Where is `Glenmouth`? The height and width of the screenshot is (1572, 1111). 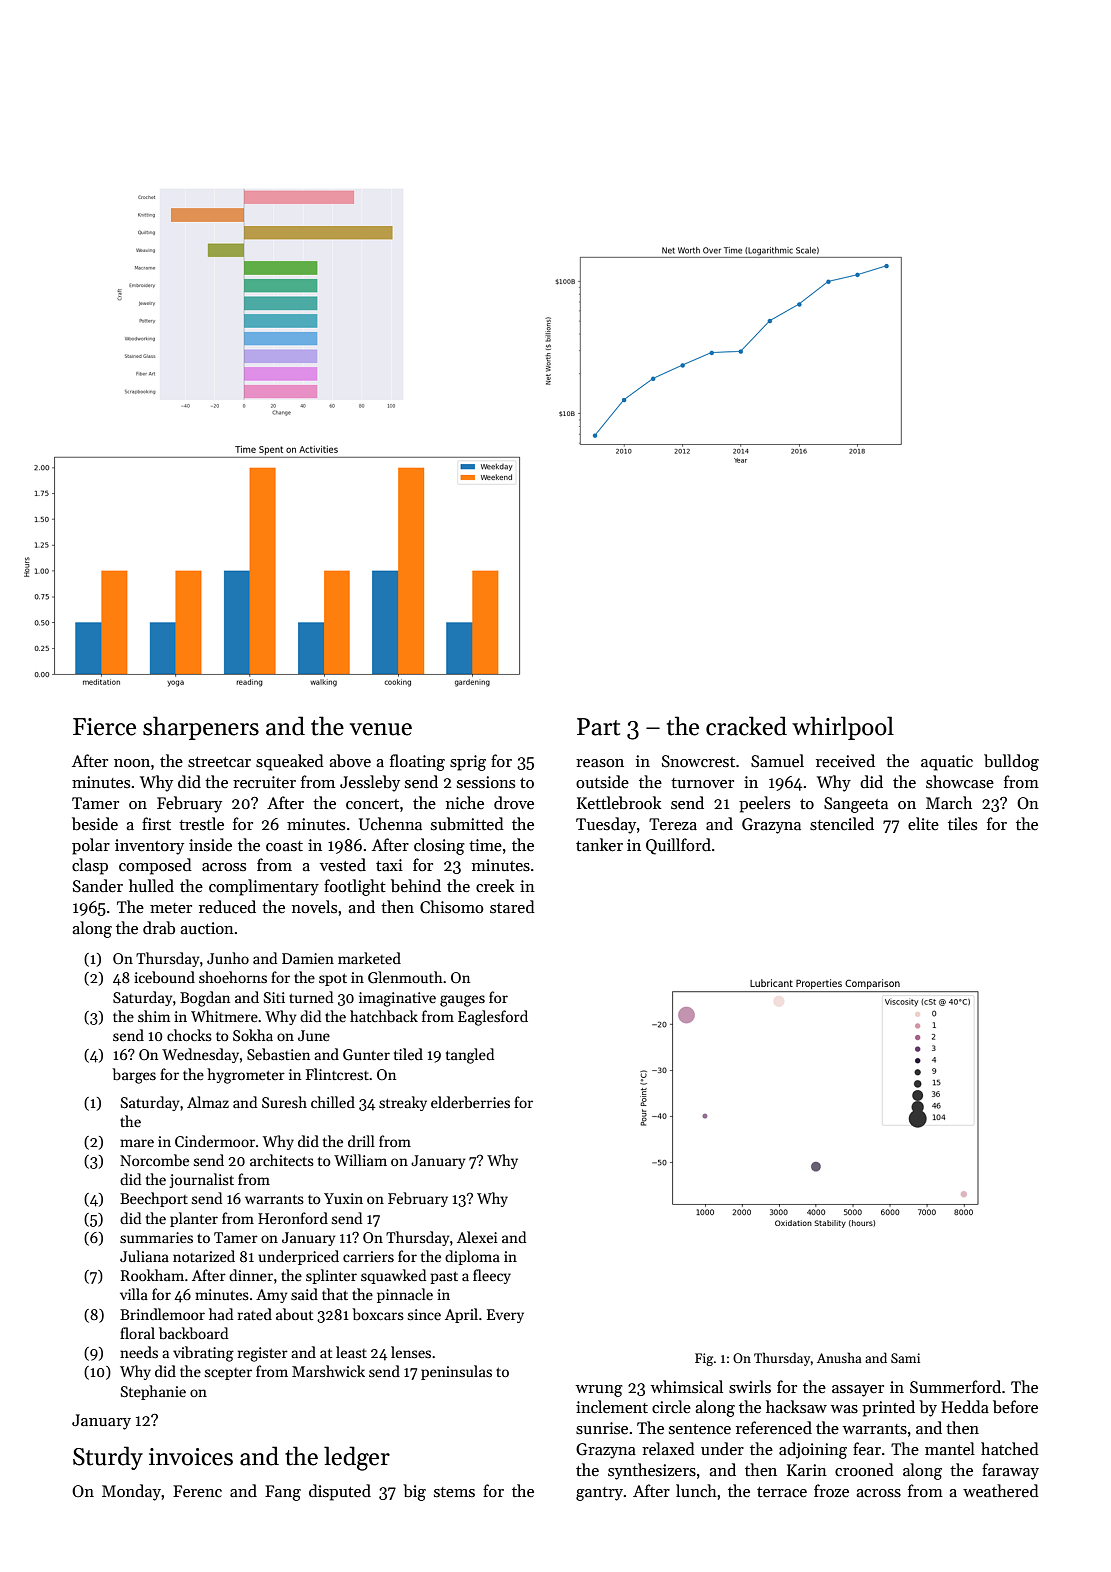 Glenmouth is located at coordinates (405, 977).
